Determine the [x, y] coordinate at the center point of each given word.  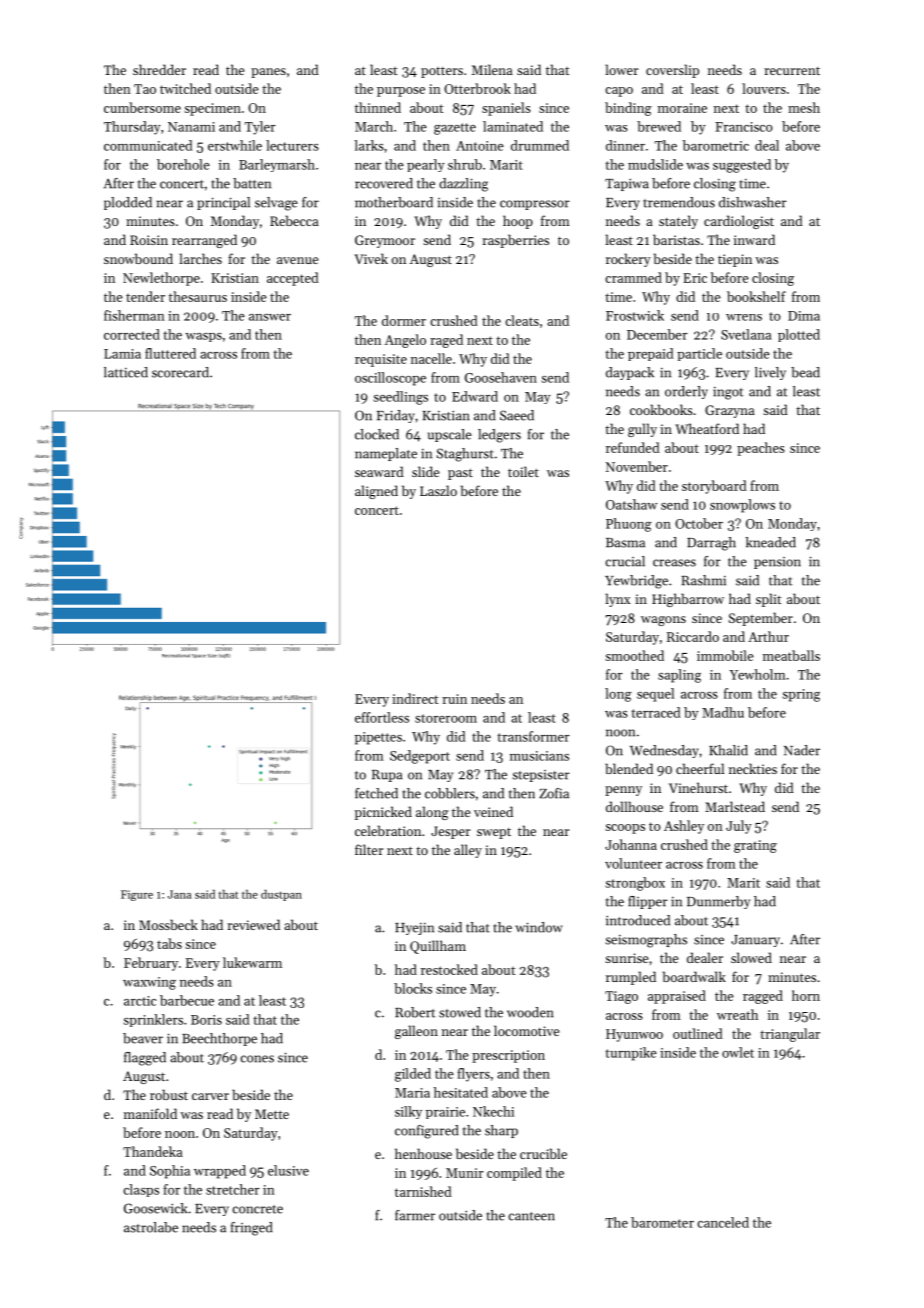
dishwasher [753, 202]
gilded [413, 1075]
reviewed [253, 924]
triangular [790, 1035]
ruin [454, 699]
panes [268, 73]
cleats [522, 320]
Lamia [122, 354]
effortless [382, 717]
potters [442, 72]
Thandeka [153, 1151]
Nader [802, 750]
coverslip [672, 71]
